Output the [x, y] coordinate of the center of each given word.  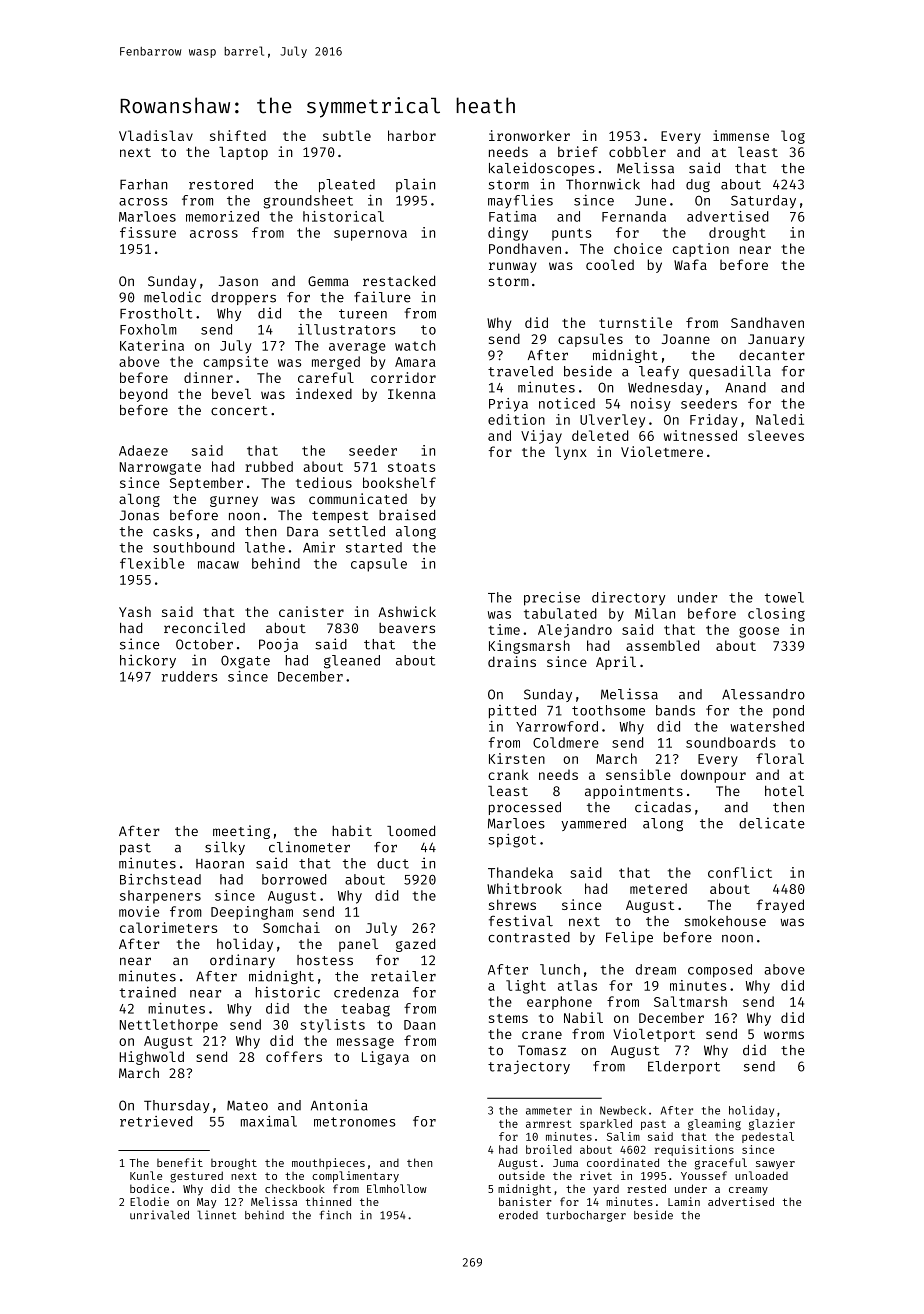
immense [741, 135]
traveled [520, 371]
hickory [148, 661]
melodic [172, 297]
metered [658, 888]
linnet [217, 1215]
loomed [411, 830]
